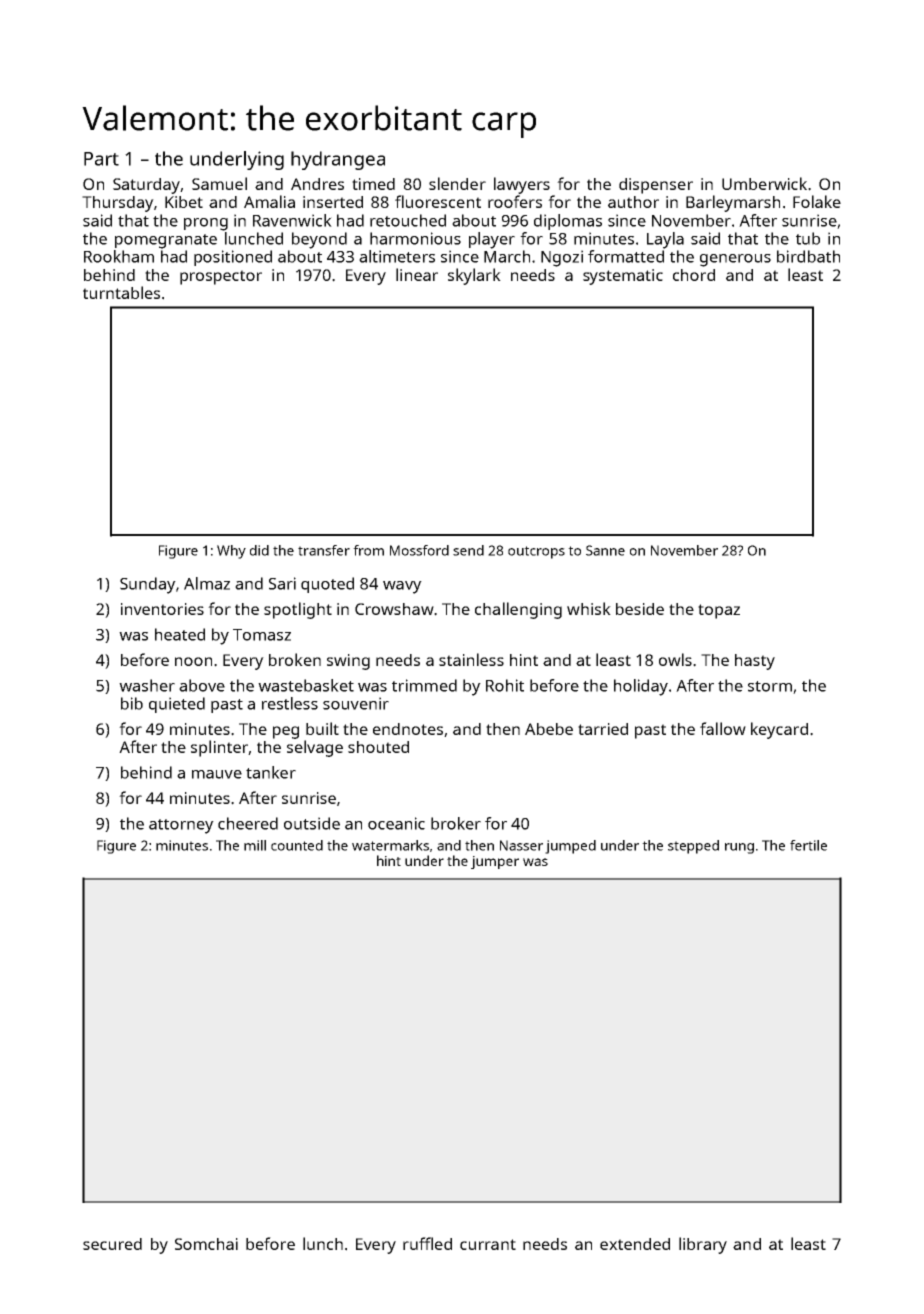 The height and width of the image is (1314, 924). Describe the element at coordinates (703, 1245) in the image. I see `library` at that location.
